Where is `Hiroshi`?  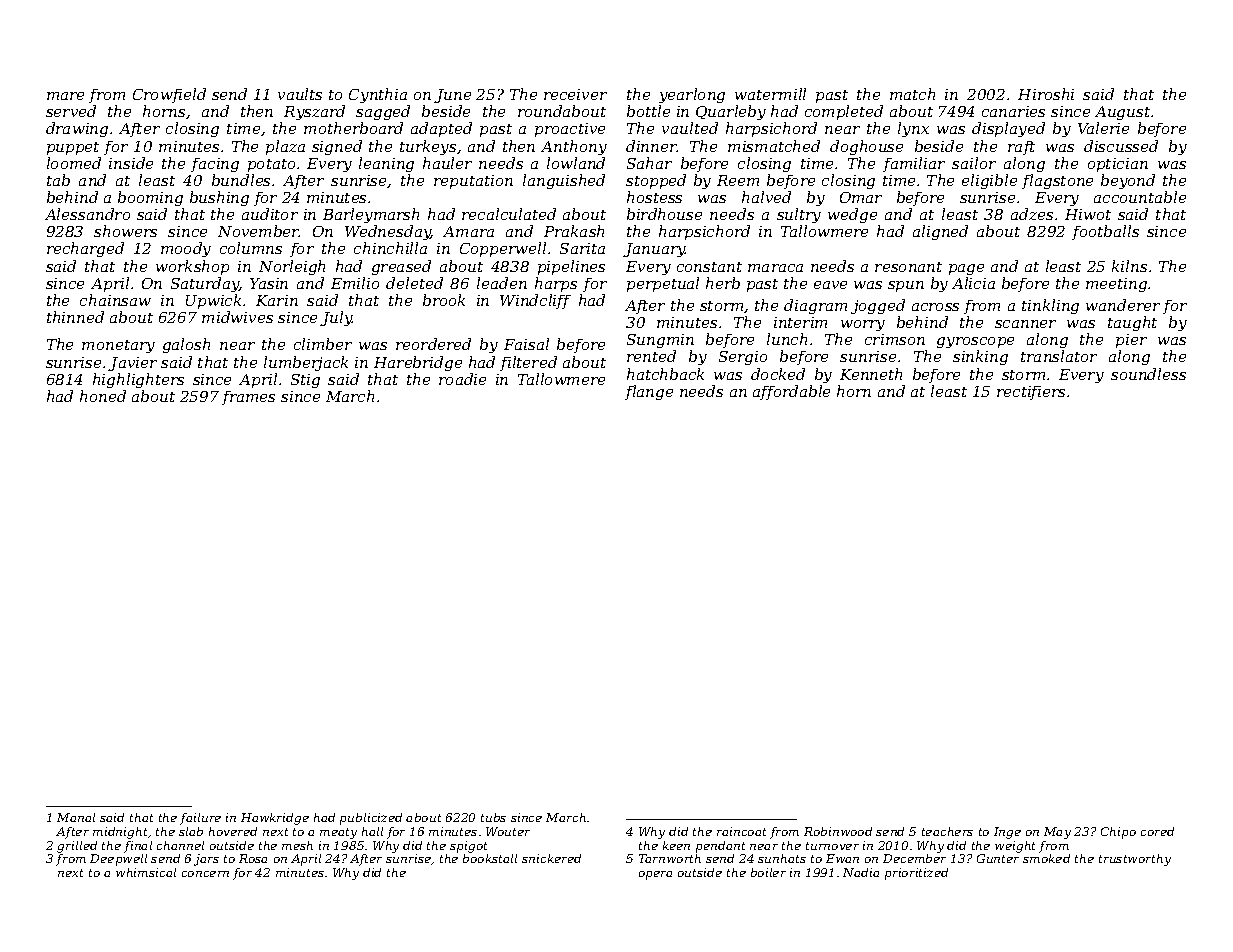
Hiroshi is located at coordinates (1046, 94).
